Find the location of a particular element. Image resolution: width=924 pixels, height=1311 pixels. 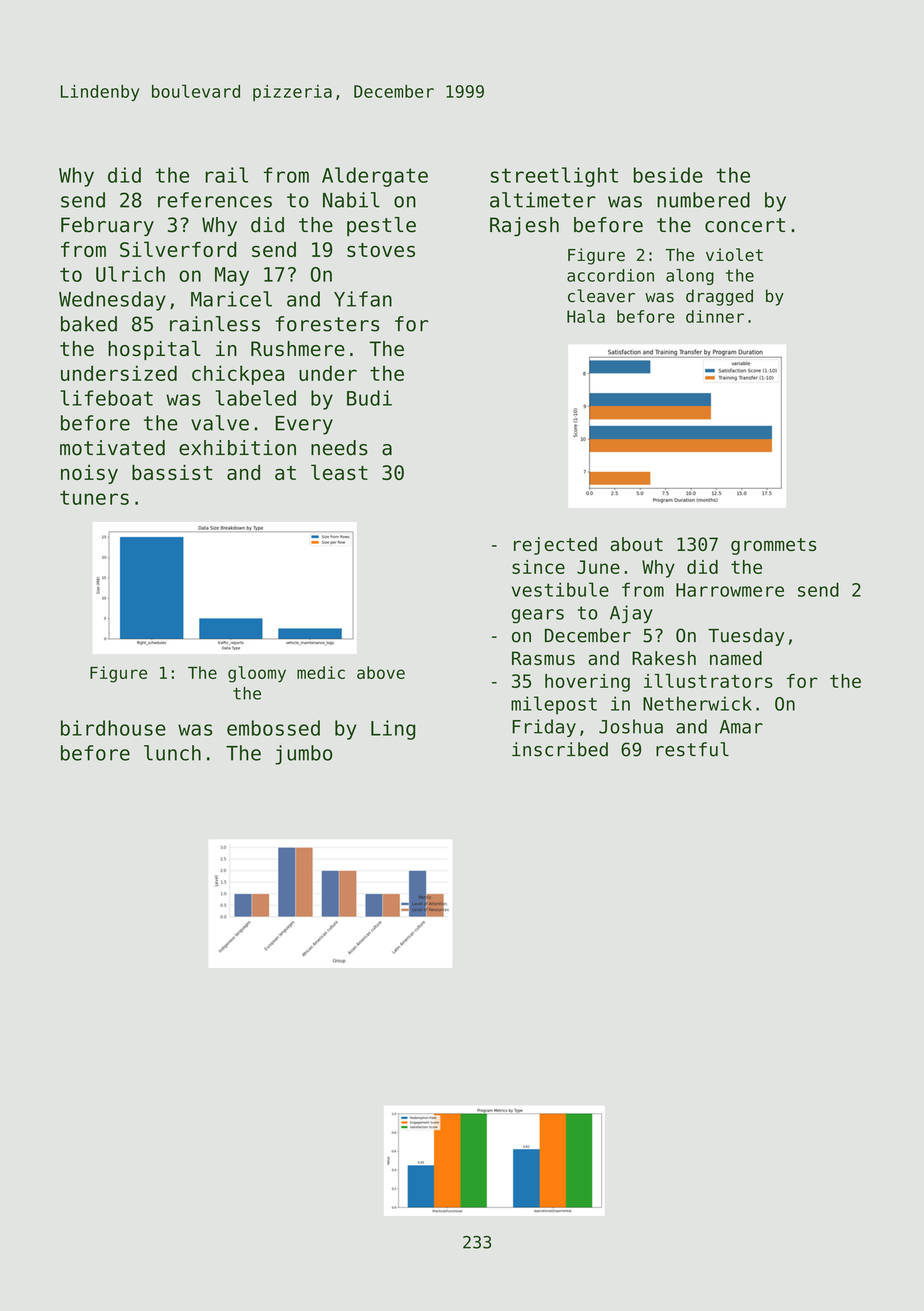

stoves is located at coordinates (381, 250).
